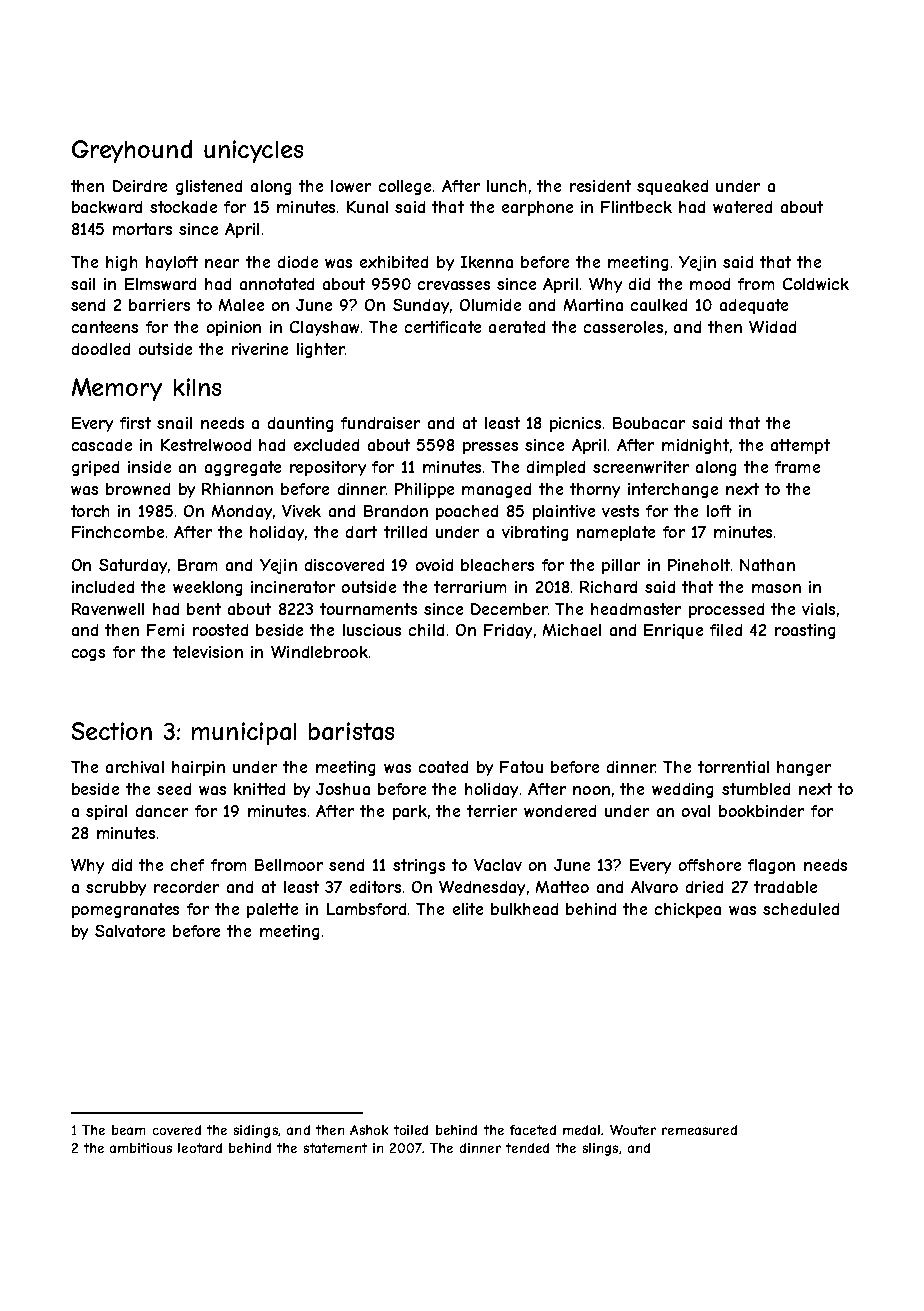 This document has width=924, height=1311. Describe the element at coordinates (672, 187) in the document. I see `squeaked` at that location.
